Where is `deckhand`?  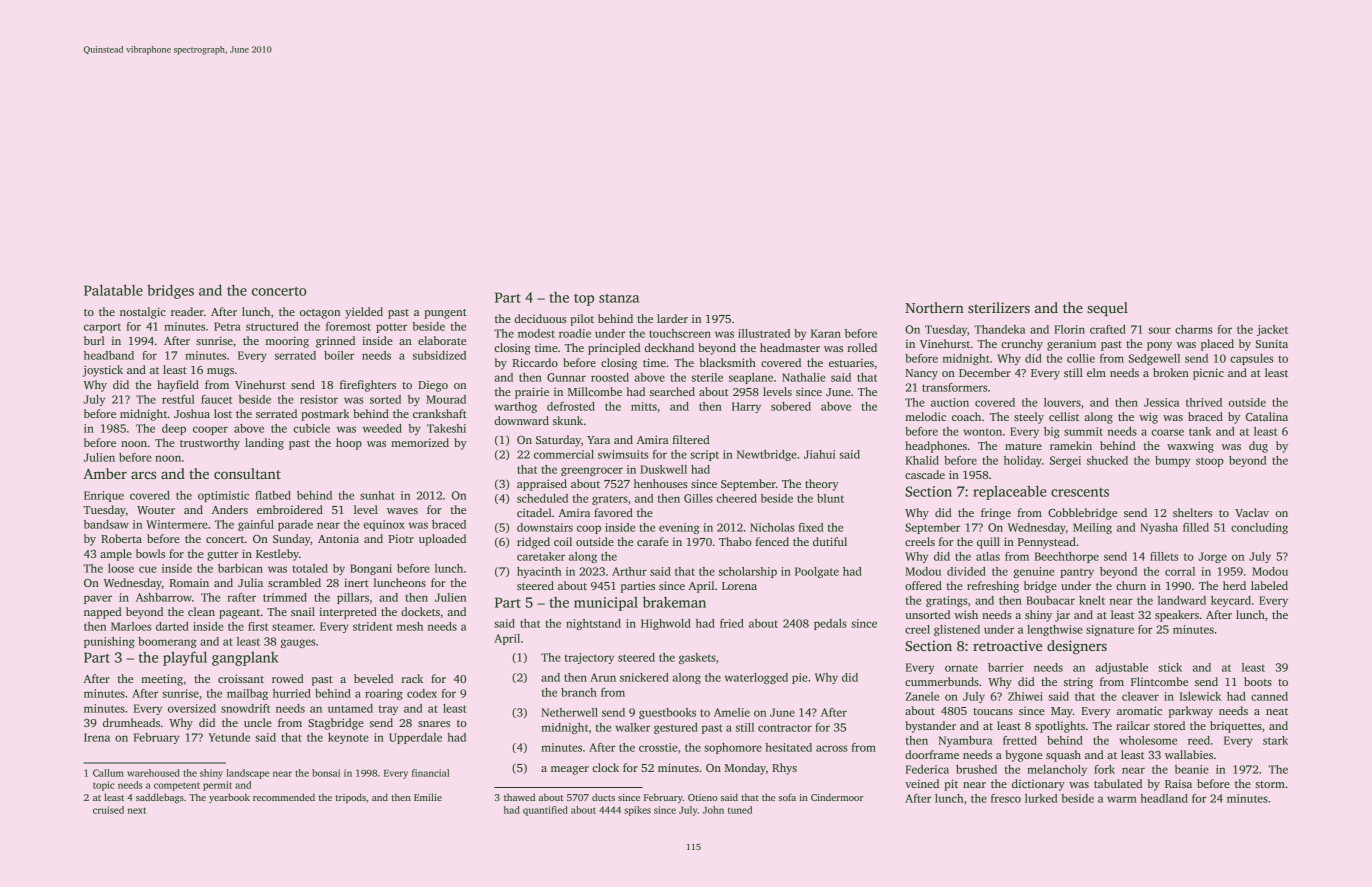 deckhand is located at coordinates (669, 347).
